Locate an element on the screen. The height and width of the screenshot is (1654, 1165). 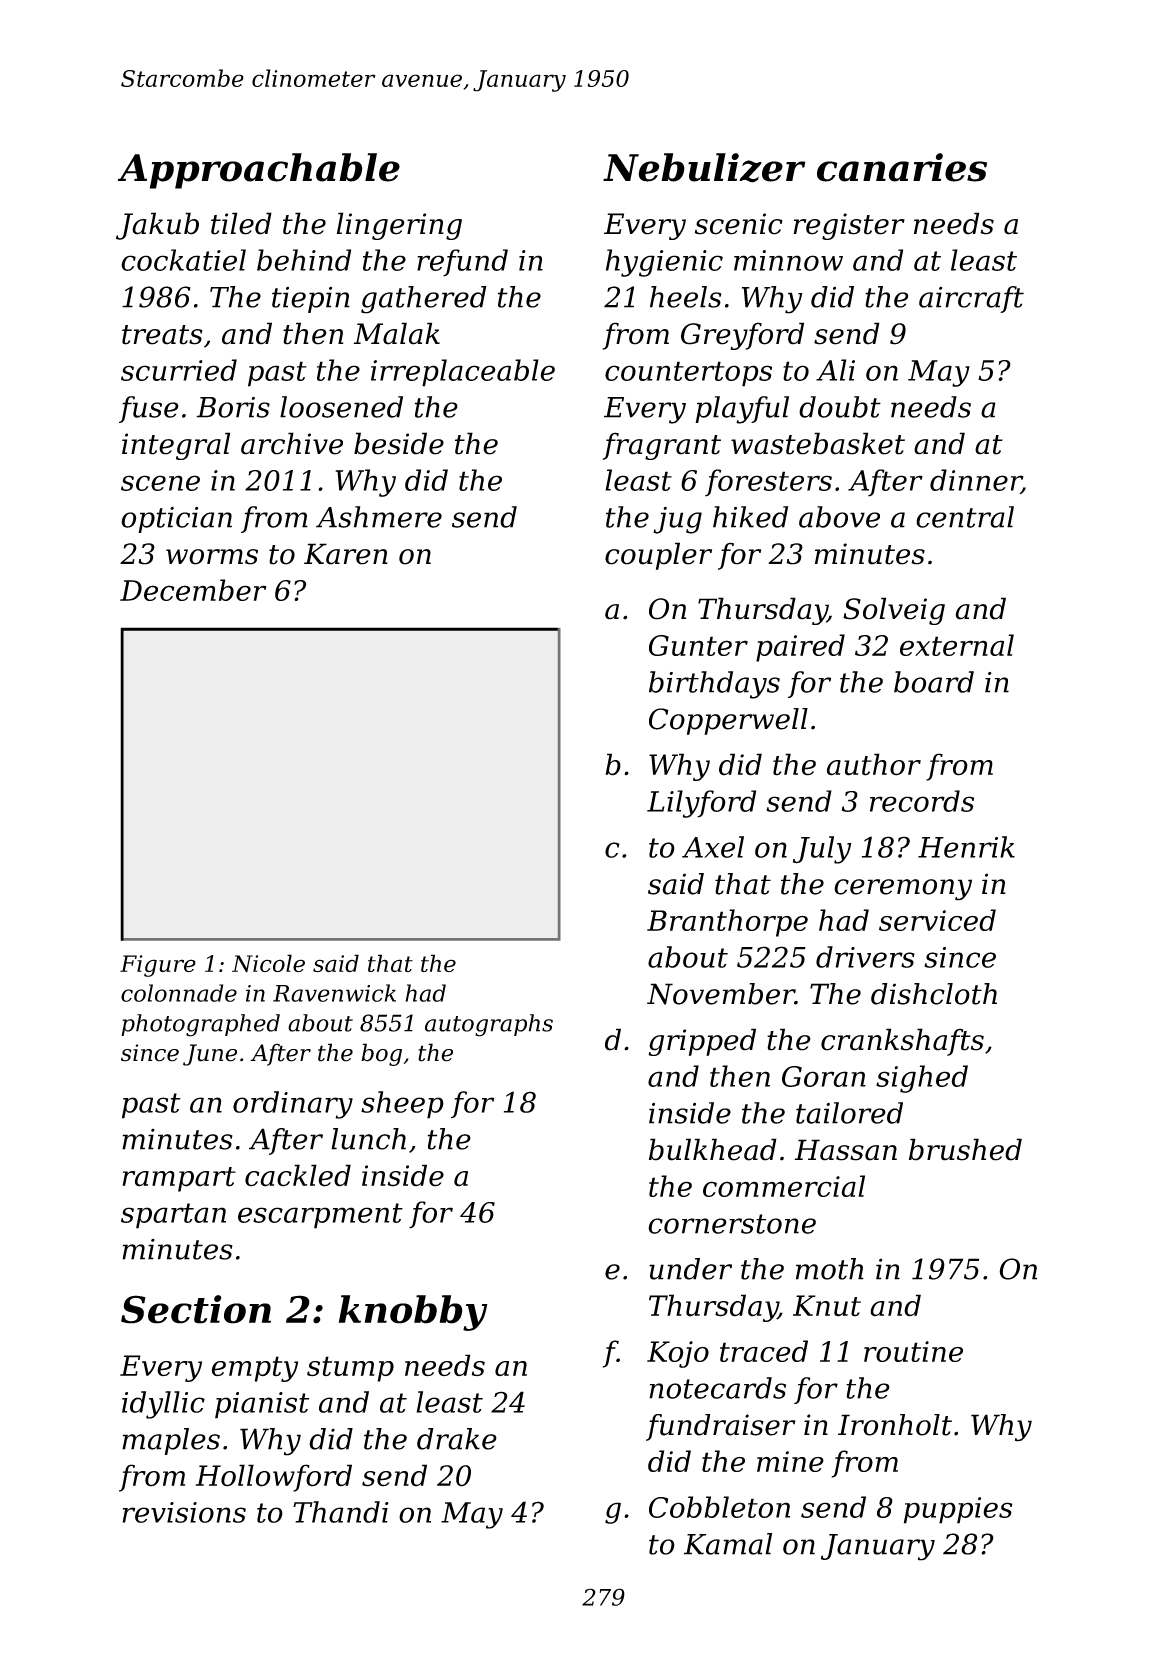
escarpment is located at coordinates (320, 1216).
